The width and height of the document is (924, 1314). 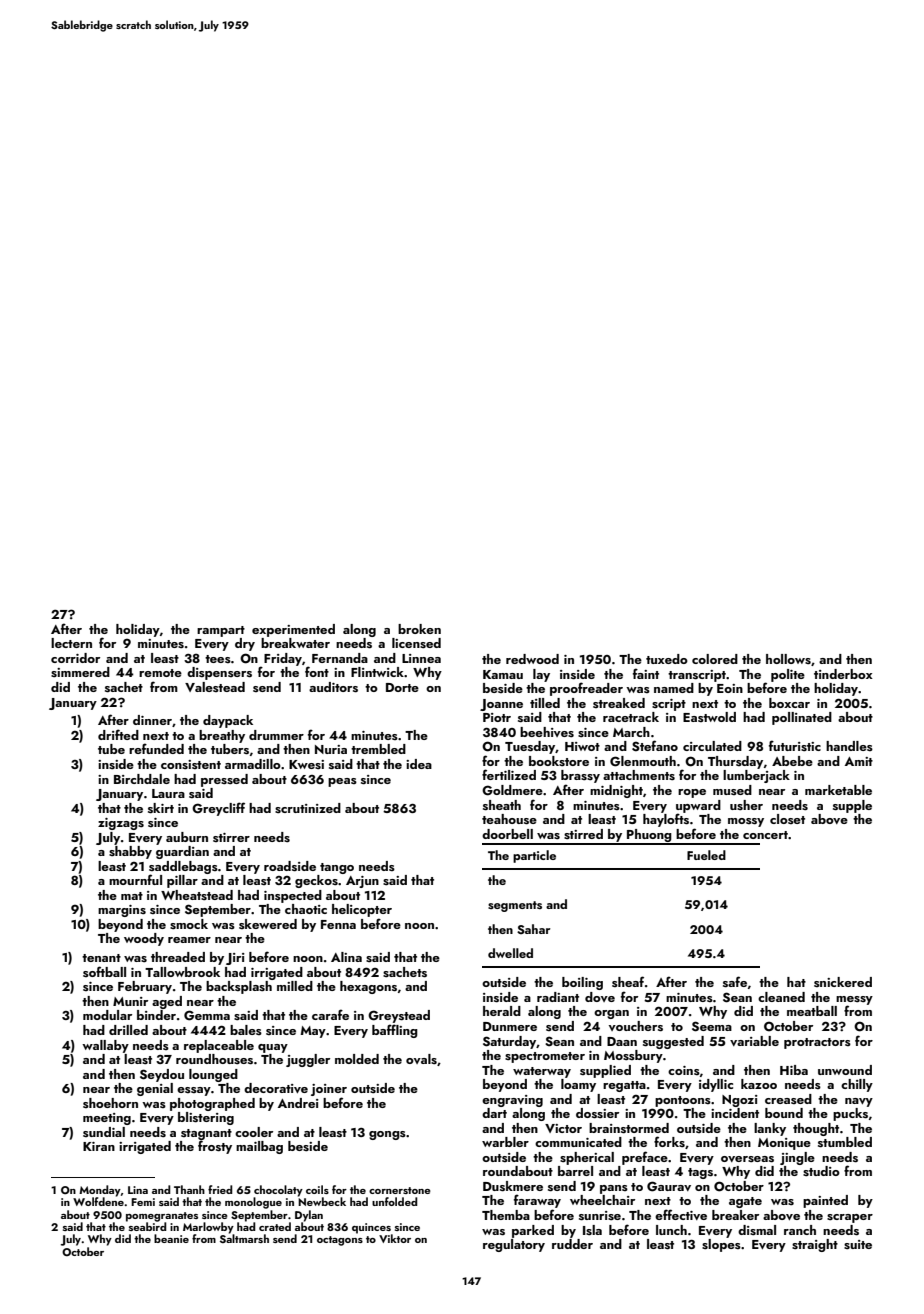 What do you see at coordinates (171, 1238) in the document?
I see `beanie` at bounding box center [171, 1238].
